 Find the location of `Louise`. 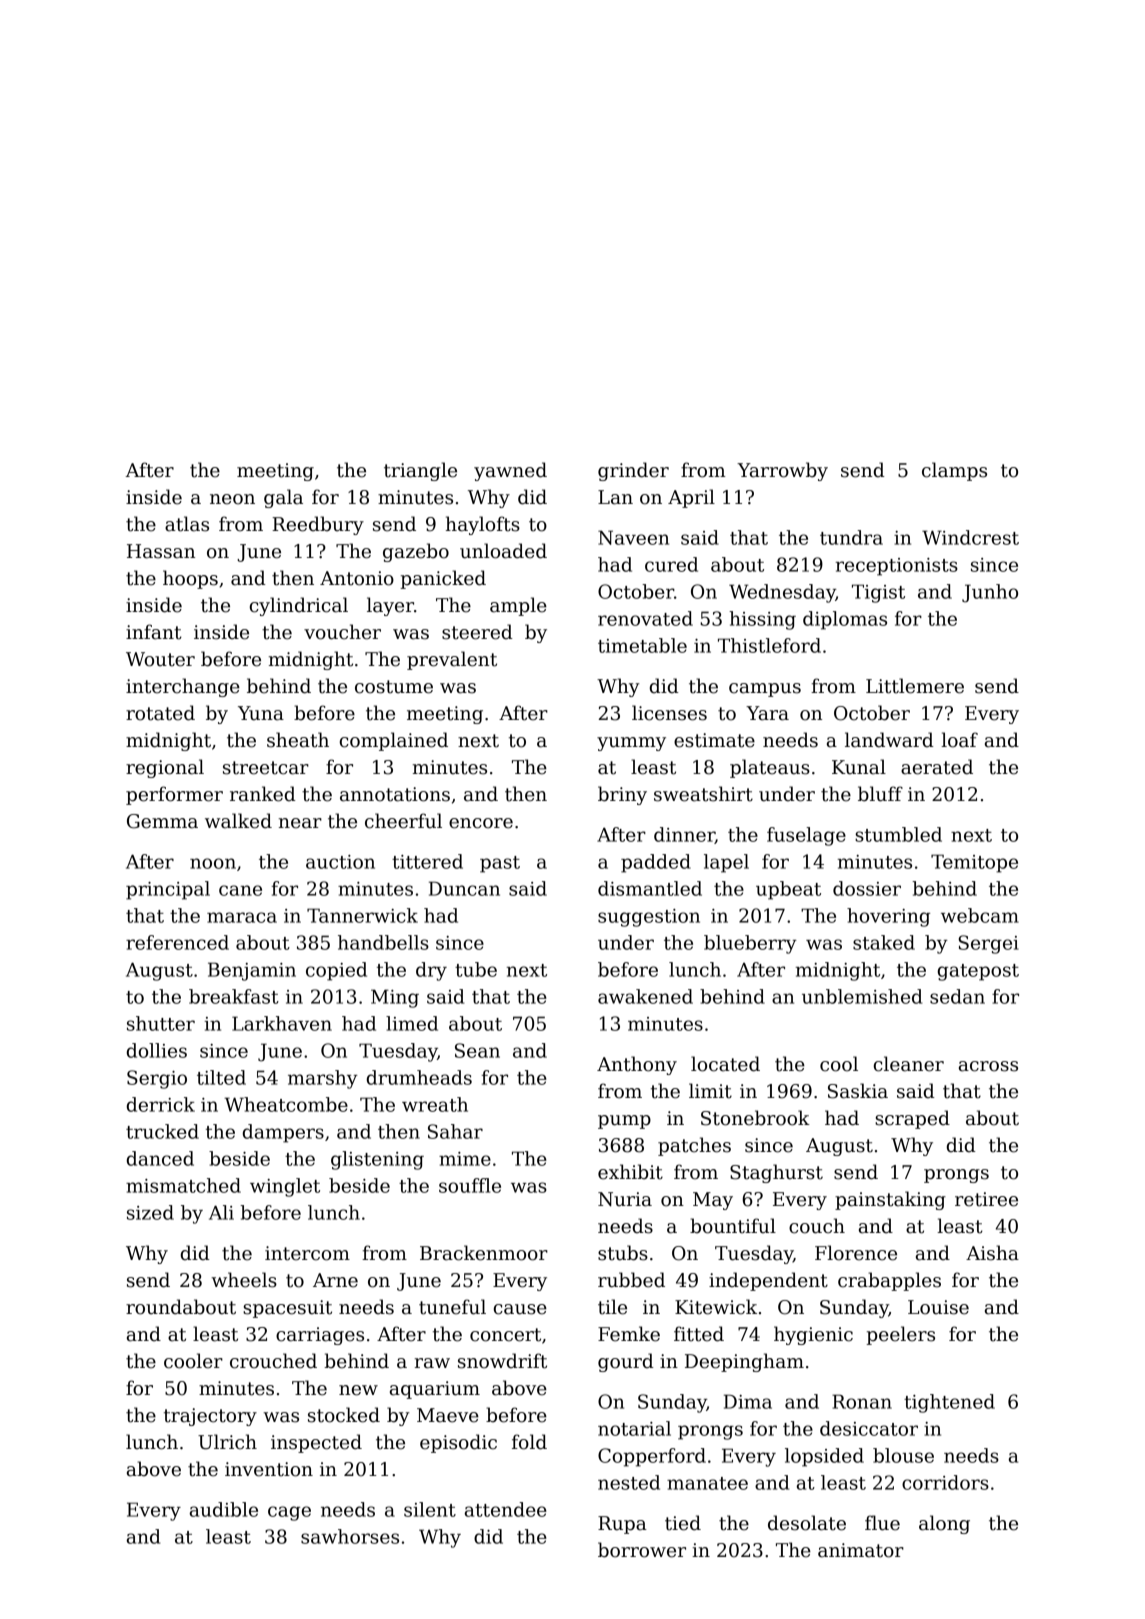

Louise is located at coordinates (938, 1307).
